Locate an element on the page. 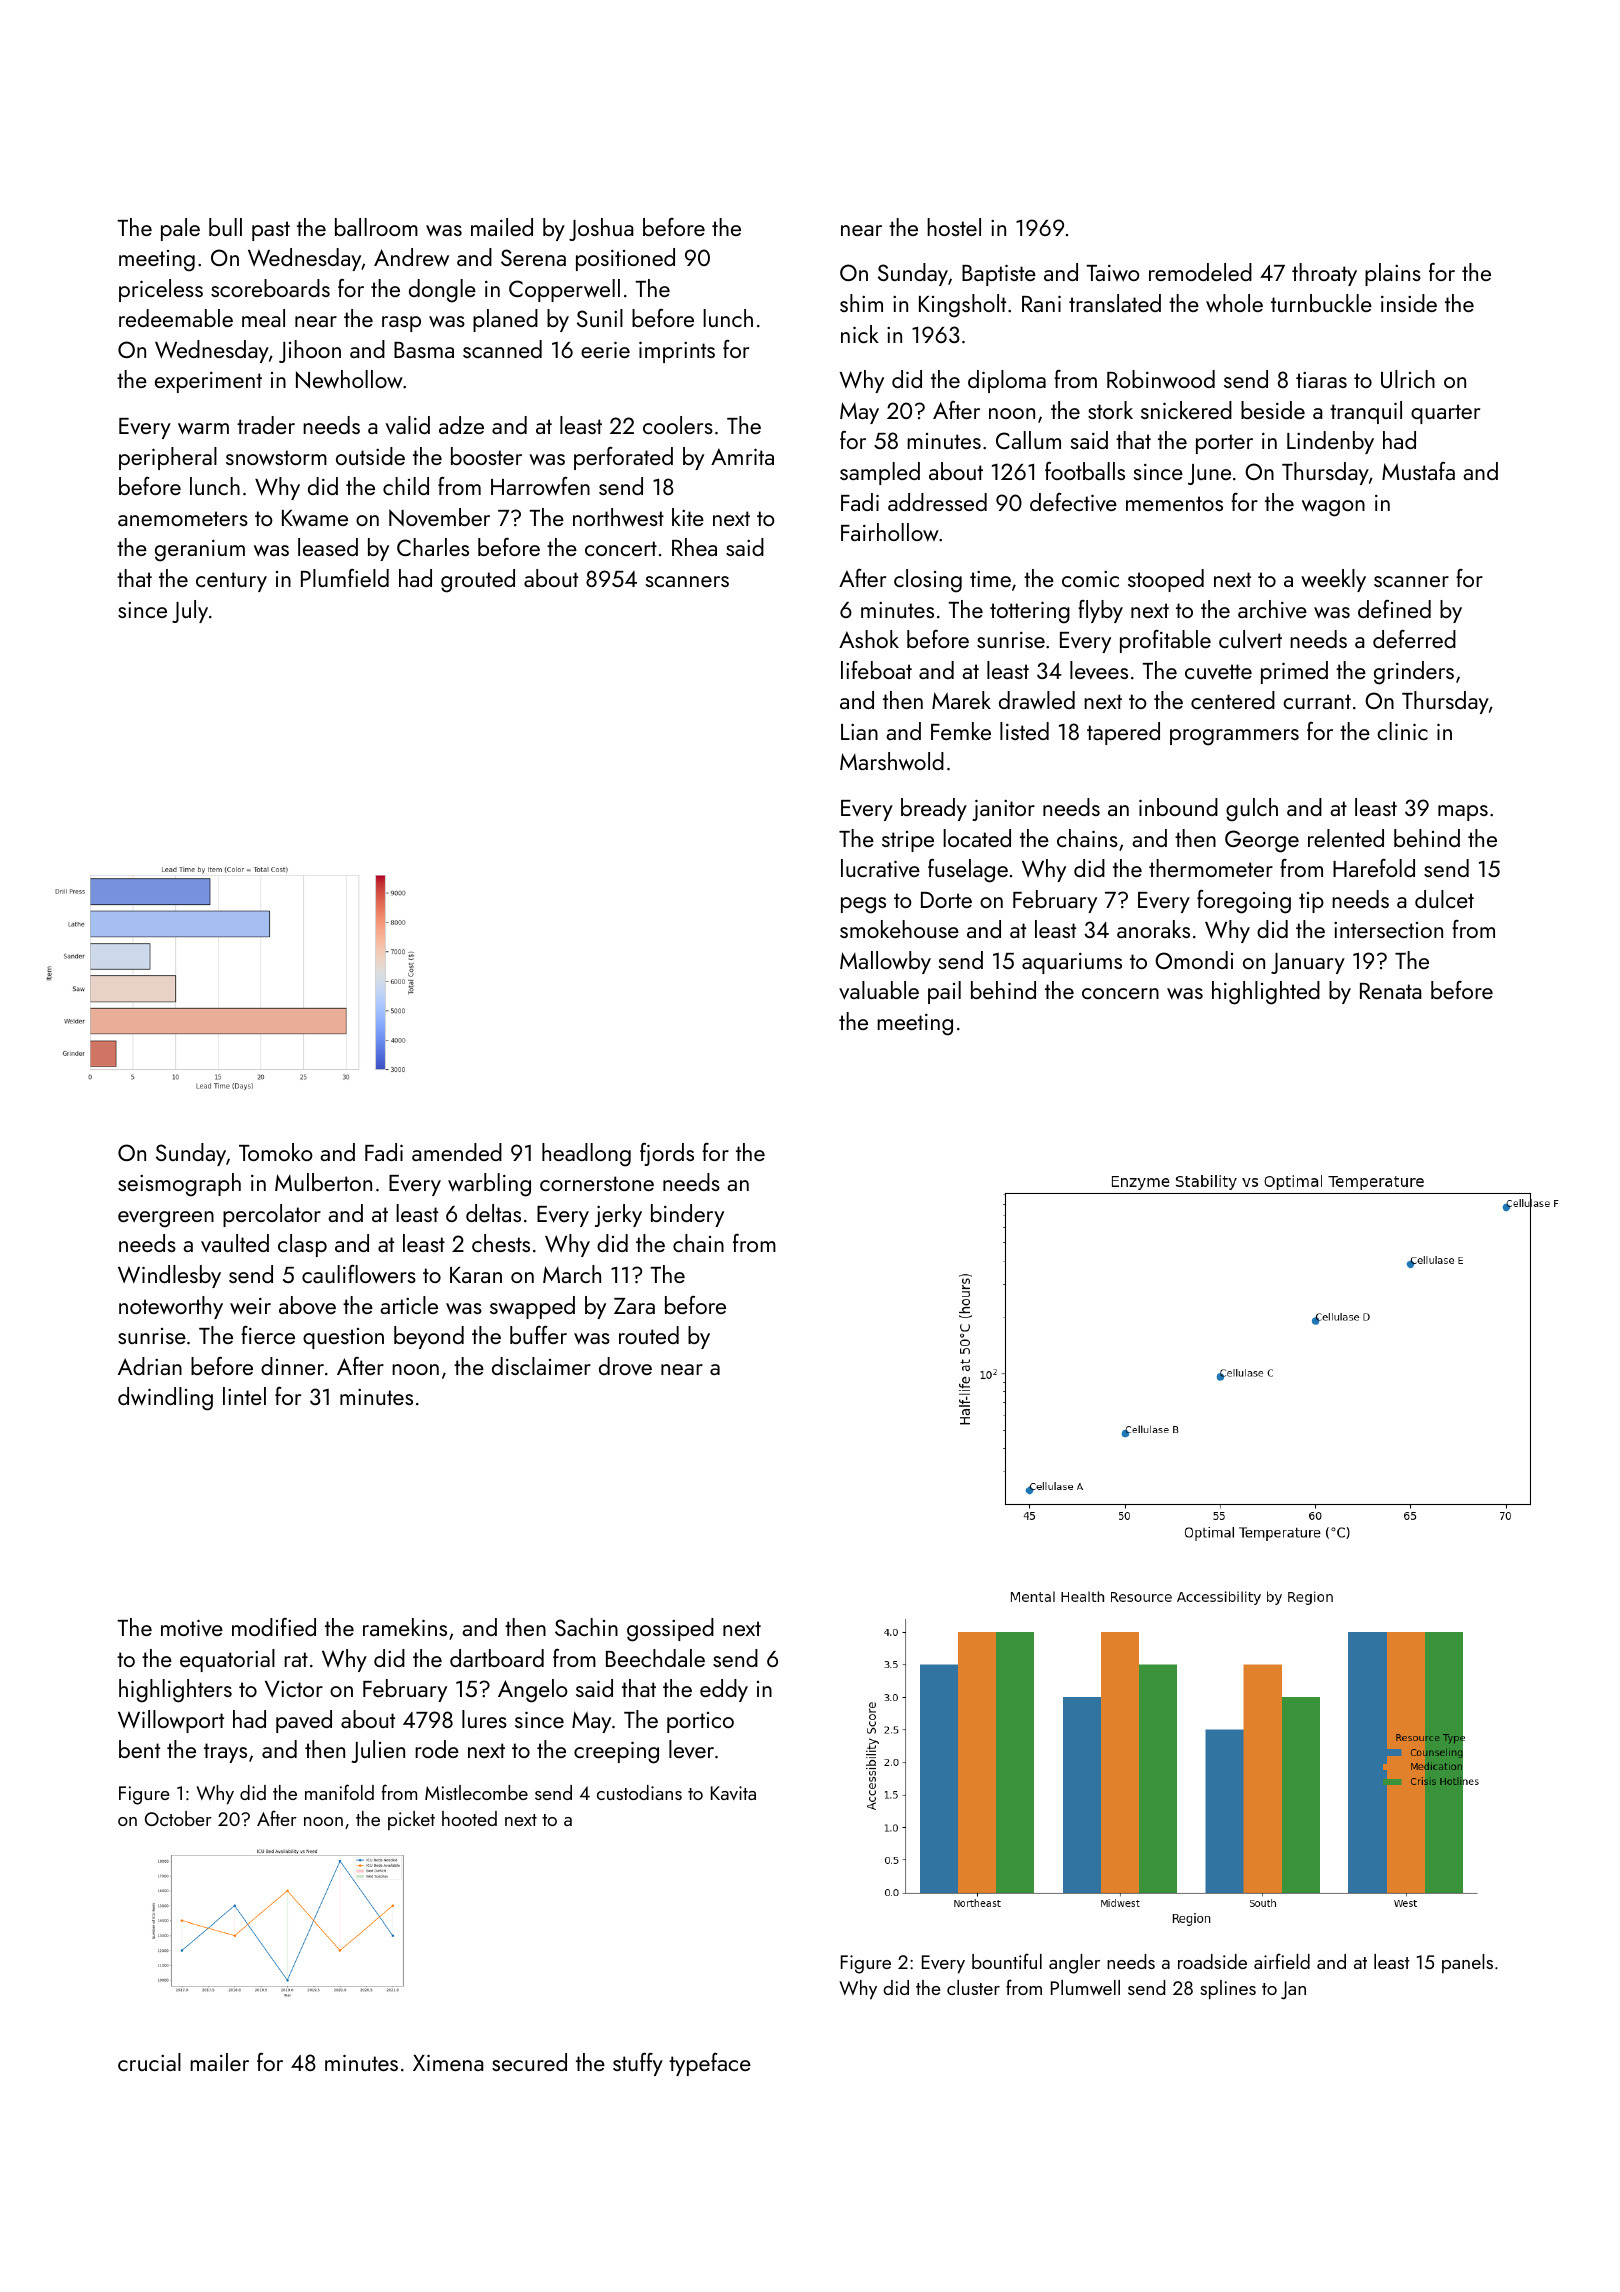 Image resolution: width=1620 pixels, height=2292 pixels. Plumfield is located at coordinates (345, 578).
